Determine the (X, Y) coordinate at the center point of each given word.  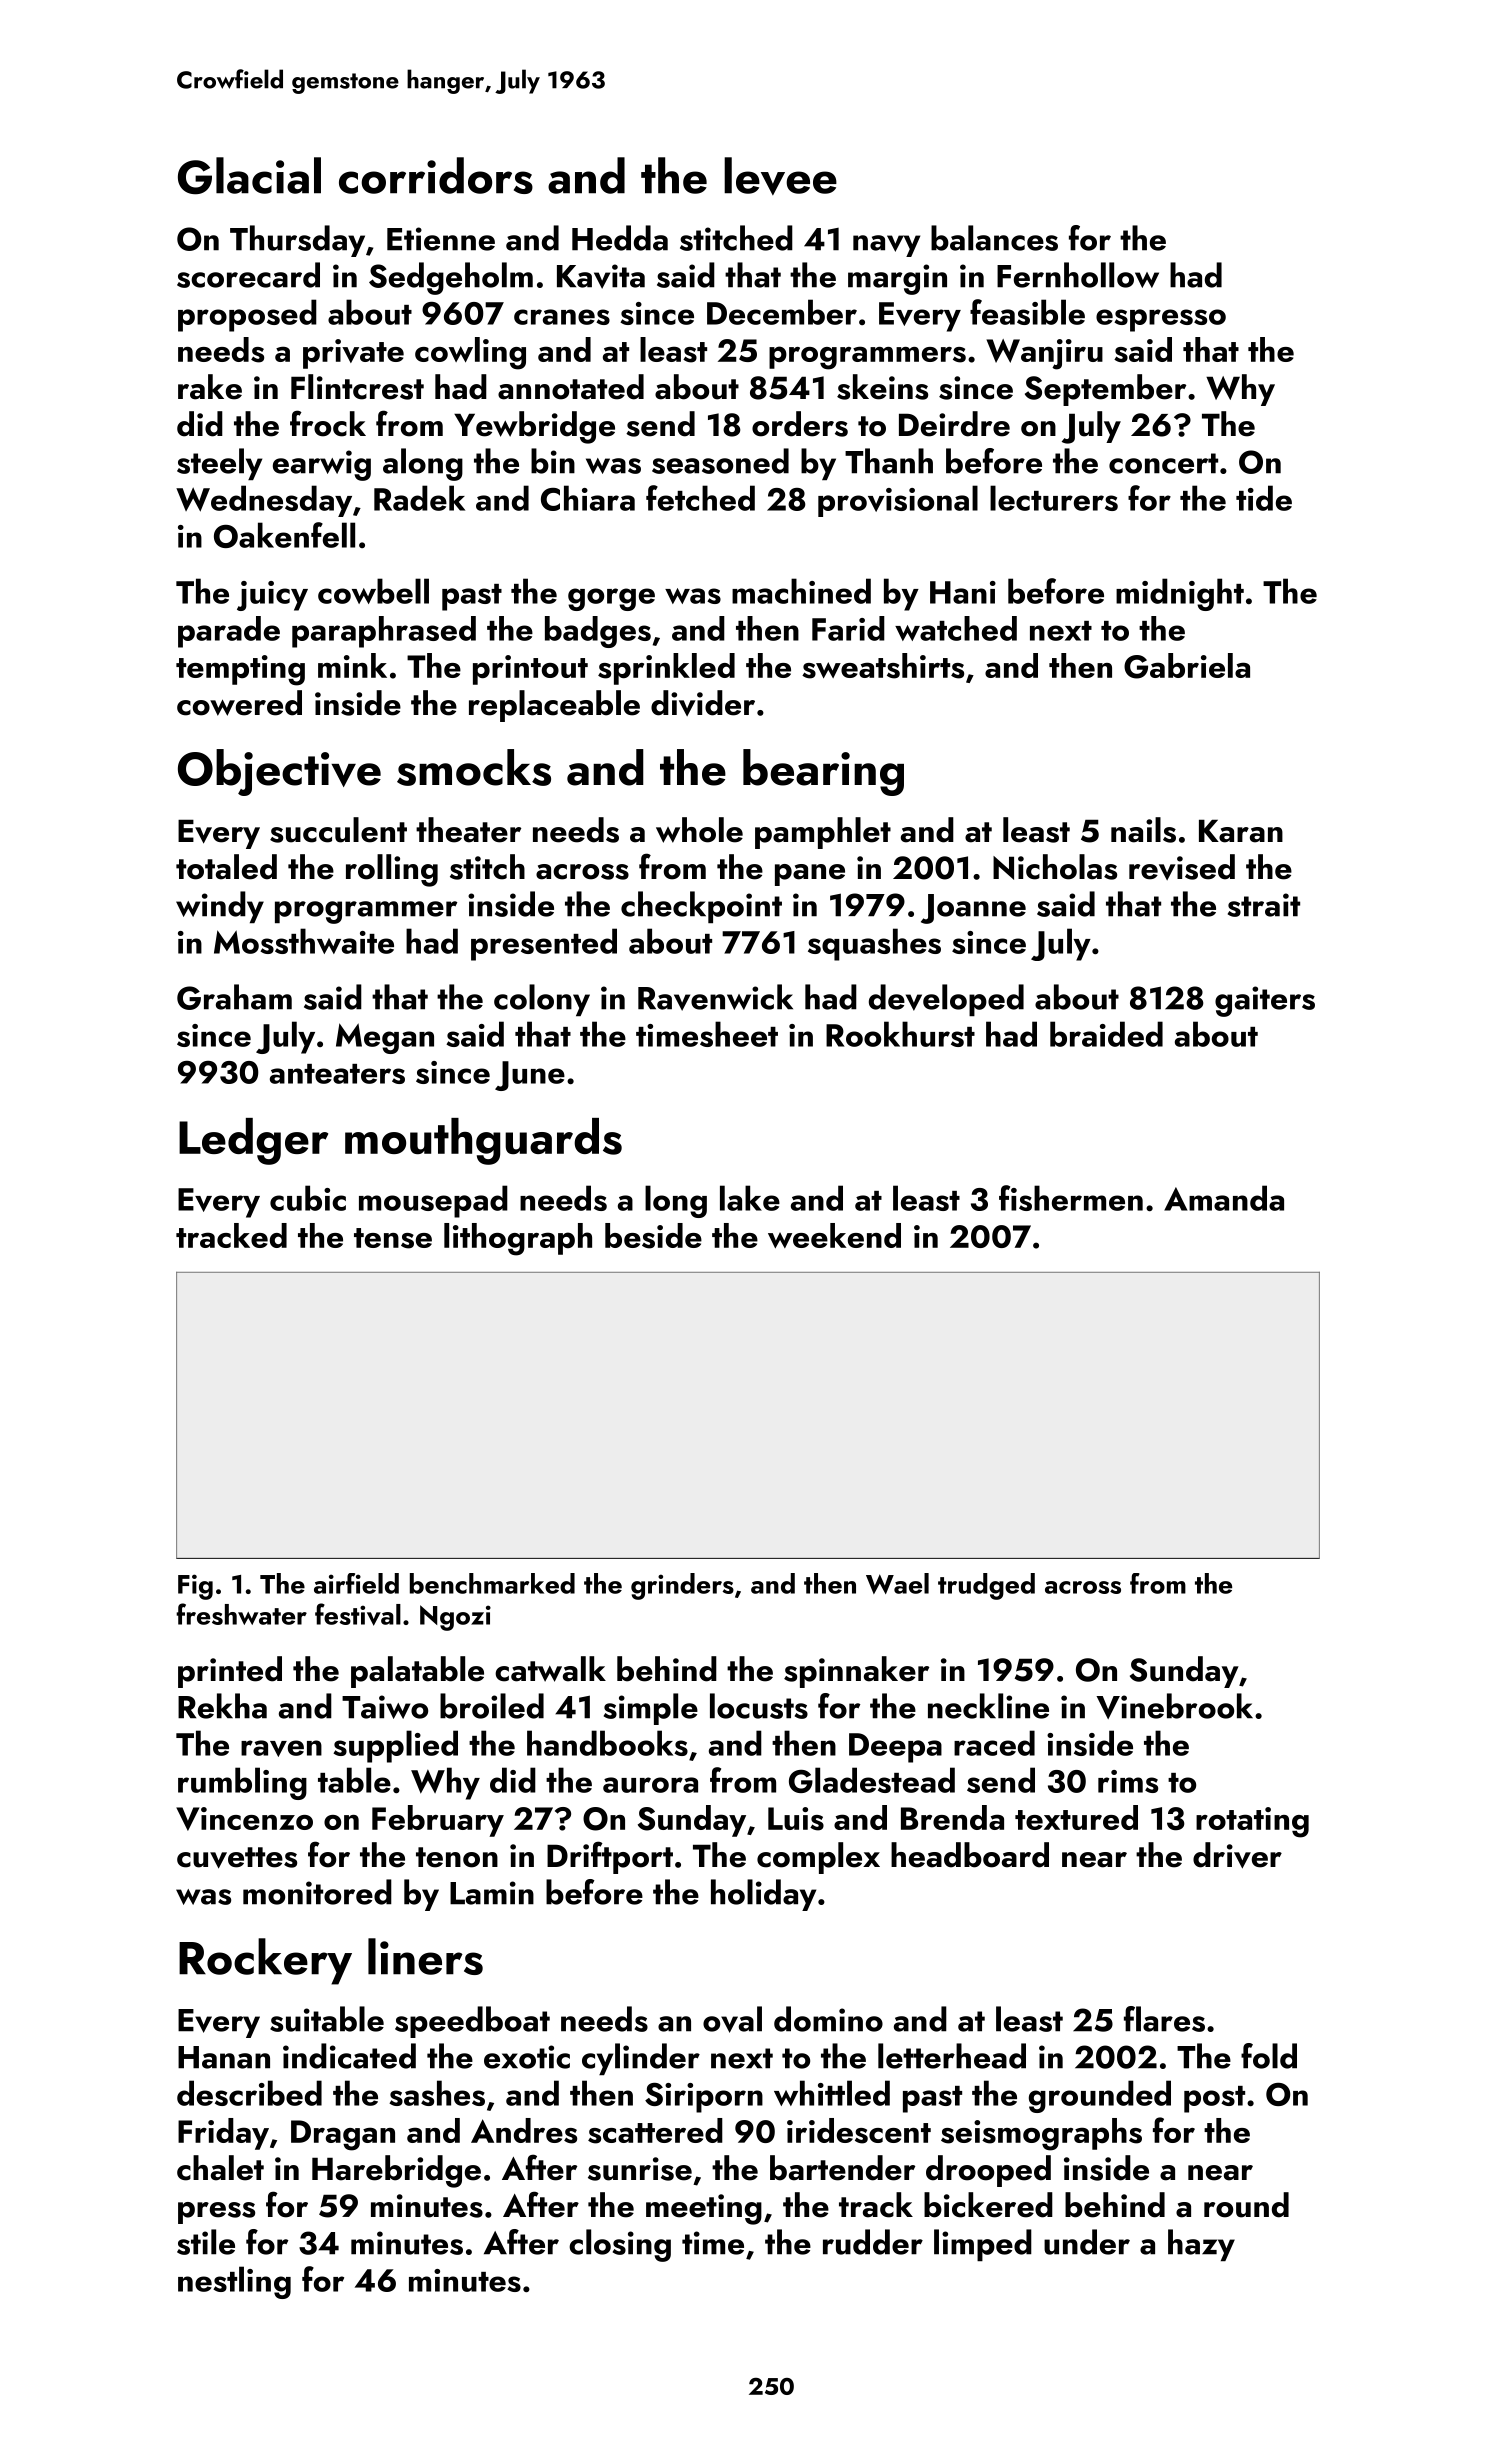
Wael (897, 1583)
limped (983, 2245)
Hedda (620, 238)
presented (544, 944)
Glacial (249, 176)
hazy (1201, 2245)
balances (994, 238)
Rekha (222, 1706)
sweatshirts (883, 666)
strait (1264, 905)
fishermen (1071, 1198)
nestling (234, 2282)
